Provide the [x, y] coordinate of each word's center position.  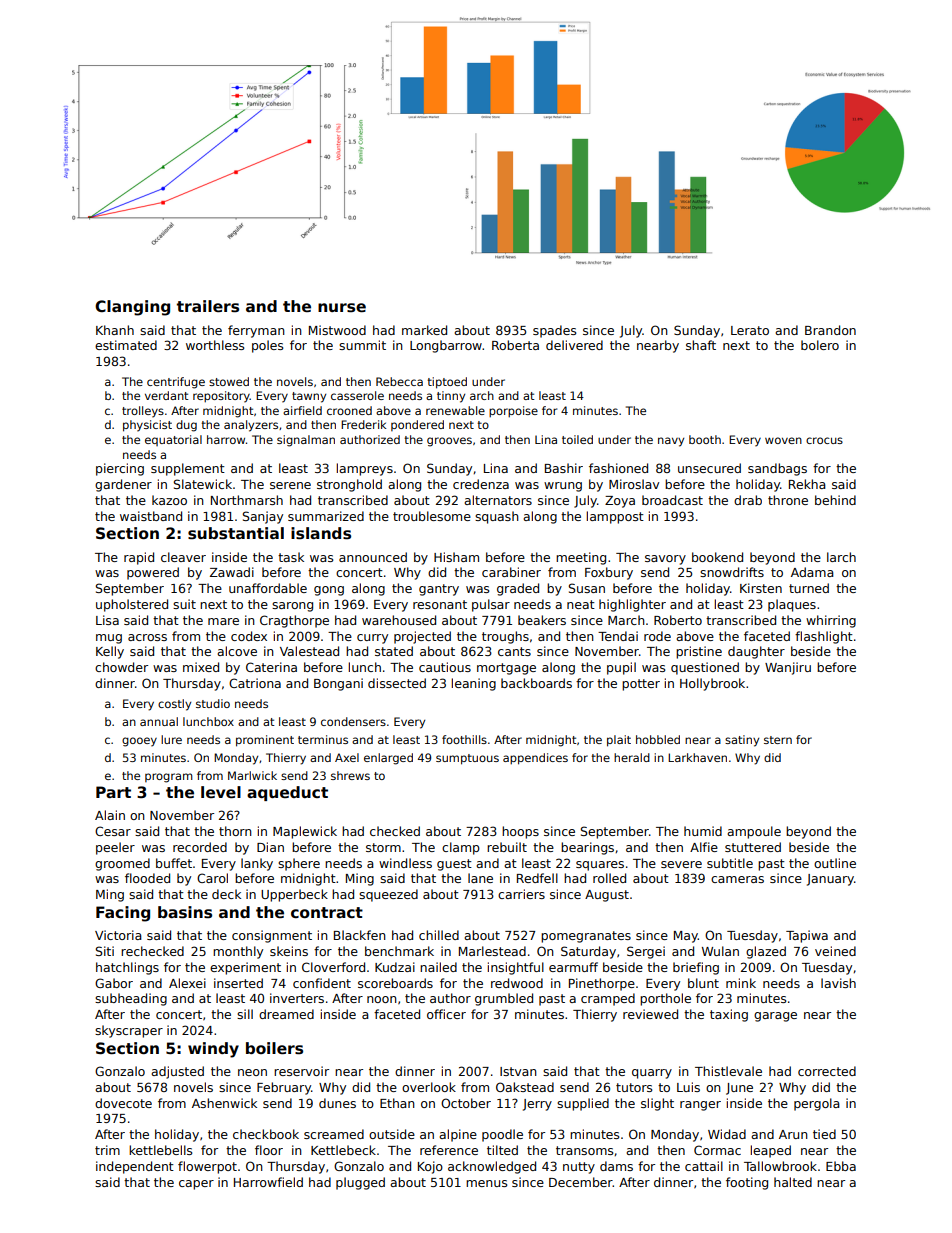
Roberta [515, 345]
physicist [147, 426]
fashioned [618, 468]
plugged [360, 1183]
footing [747, 1183]
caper [196, 1185]
